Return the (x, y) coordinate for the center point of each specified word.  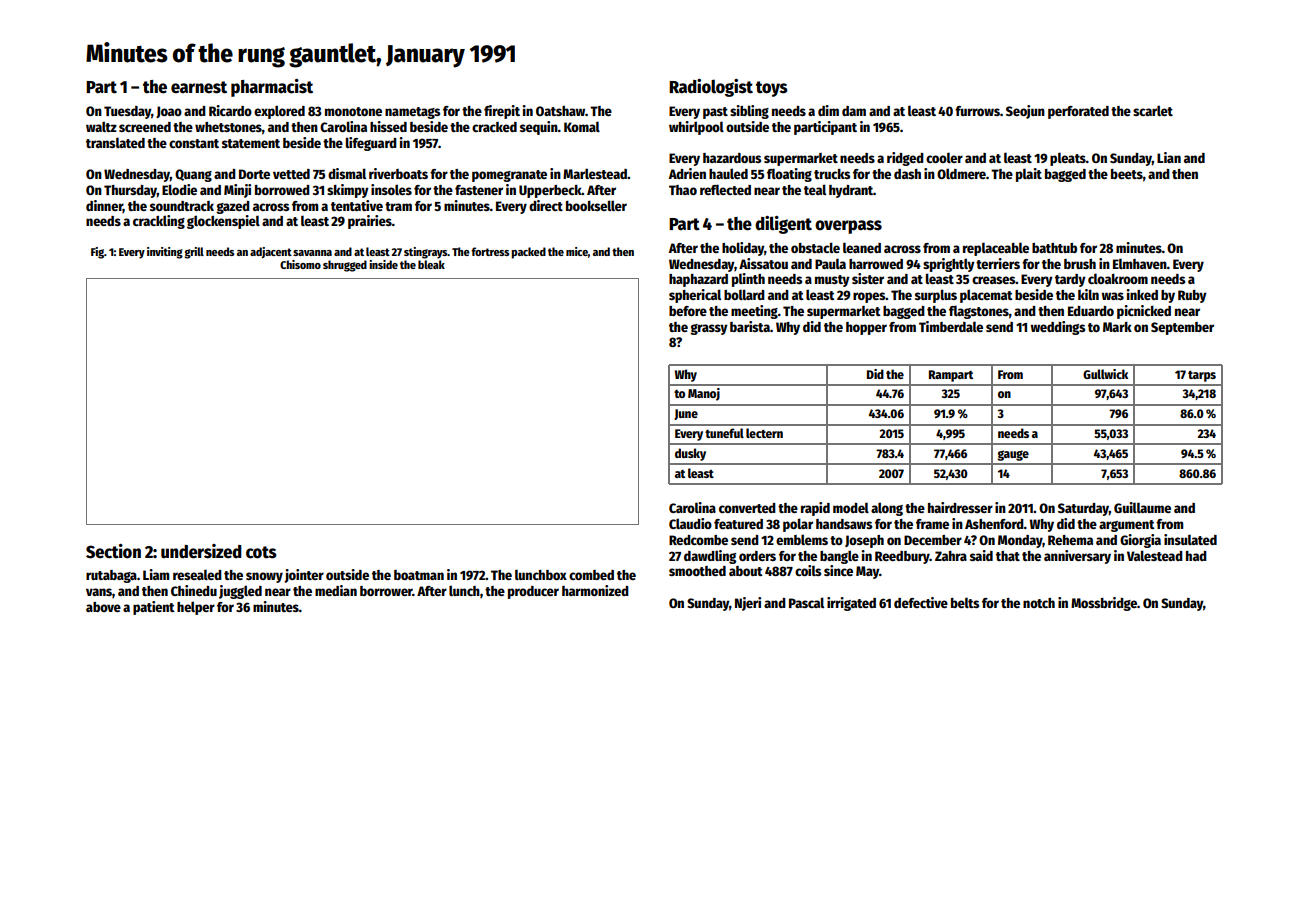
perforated (1078, 112)
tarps (1202, 376)
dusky (690, 454)
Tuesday (127, 112)
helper (196, 608)
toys (772, 89)
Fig (97, 253)
